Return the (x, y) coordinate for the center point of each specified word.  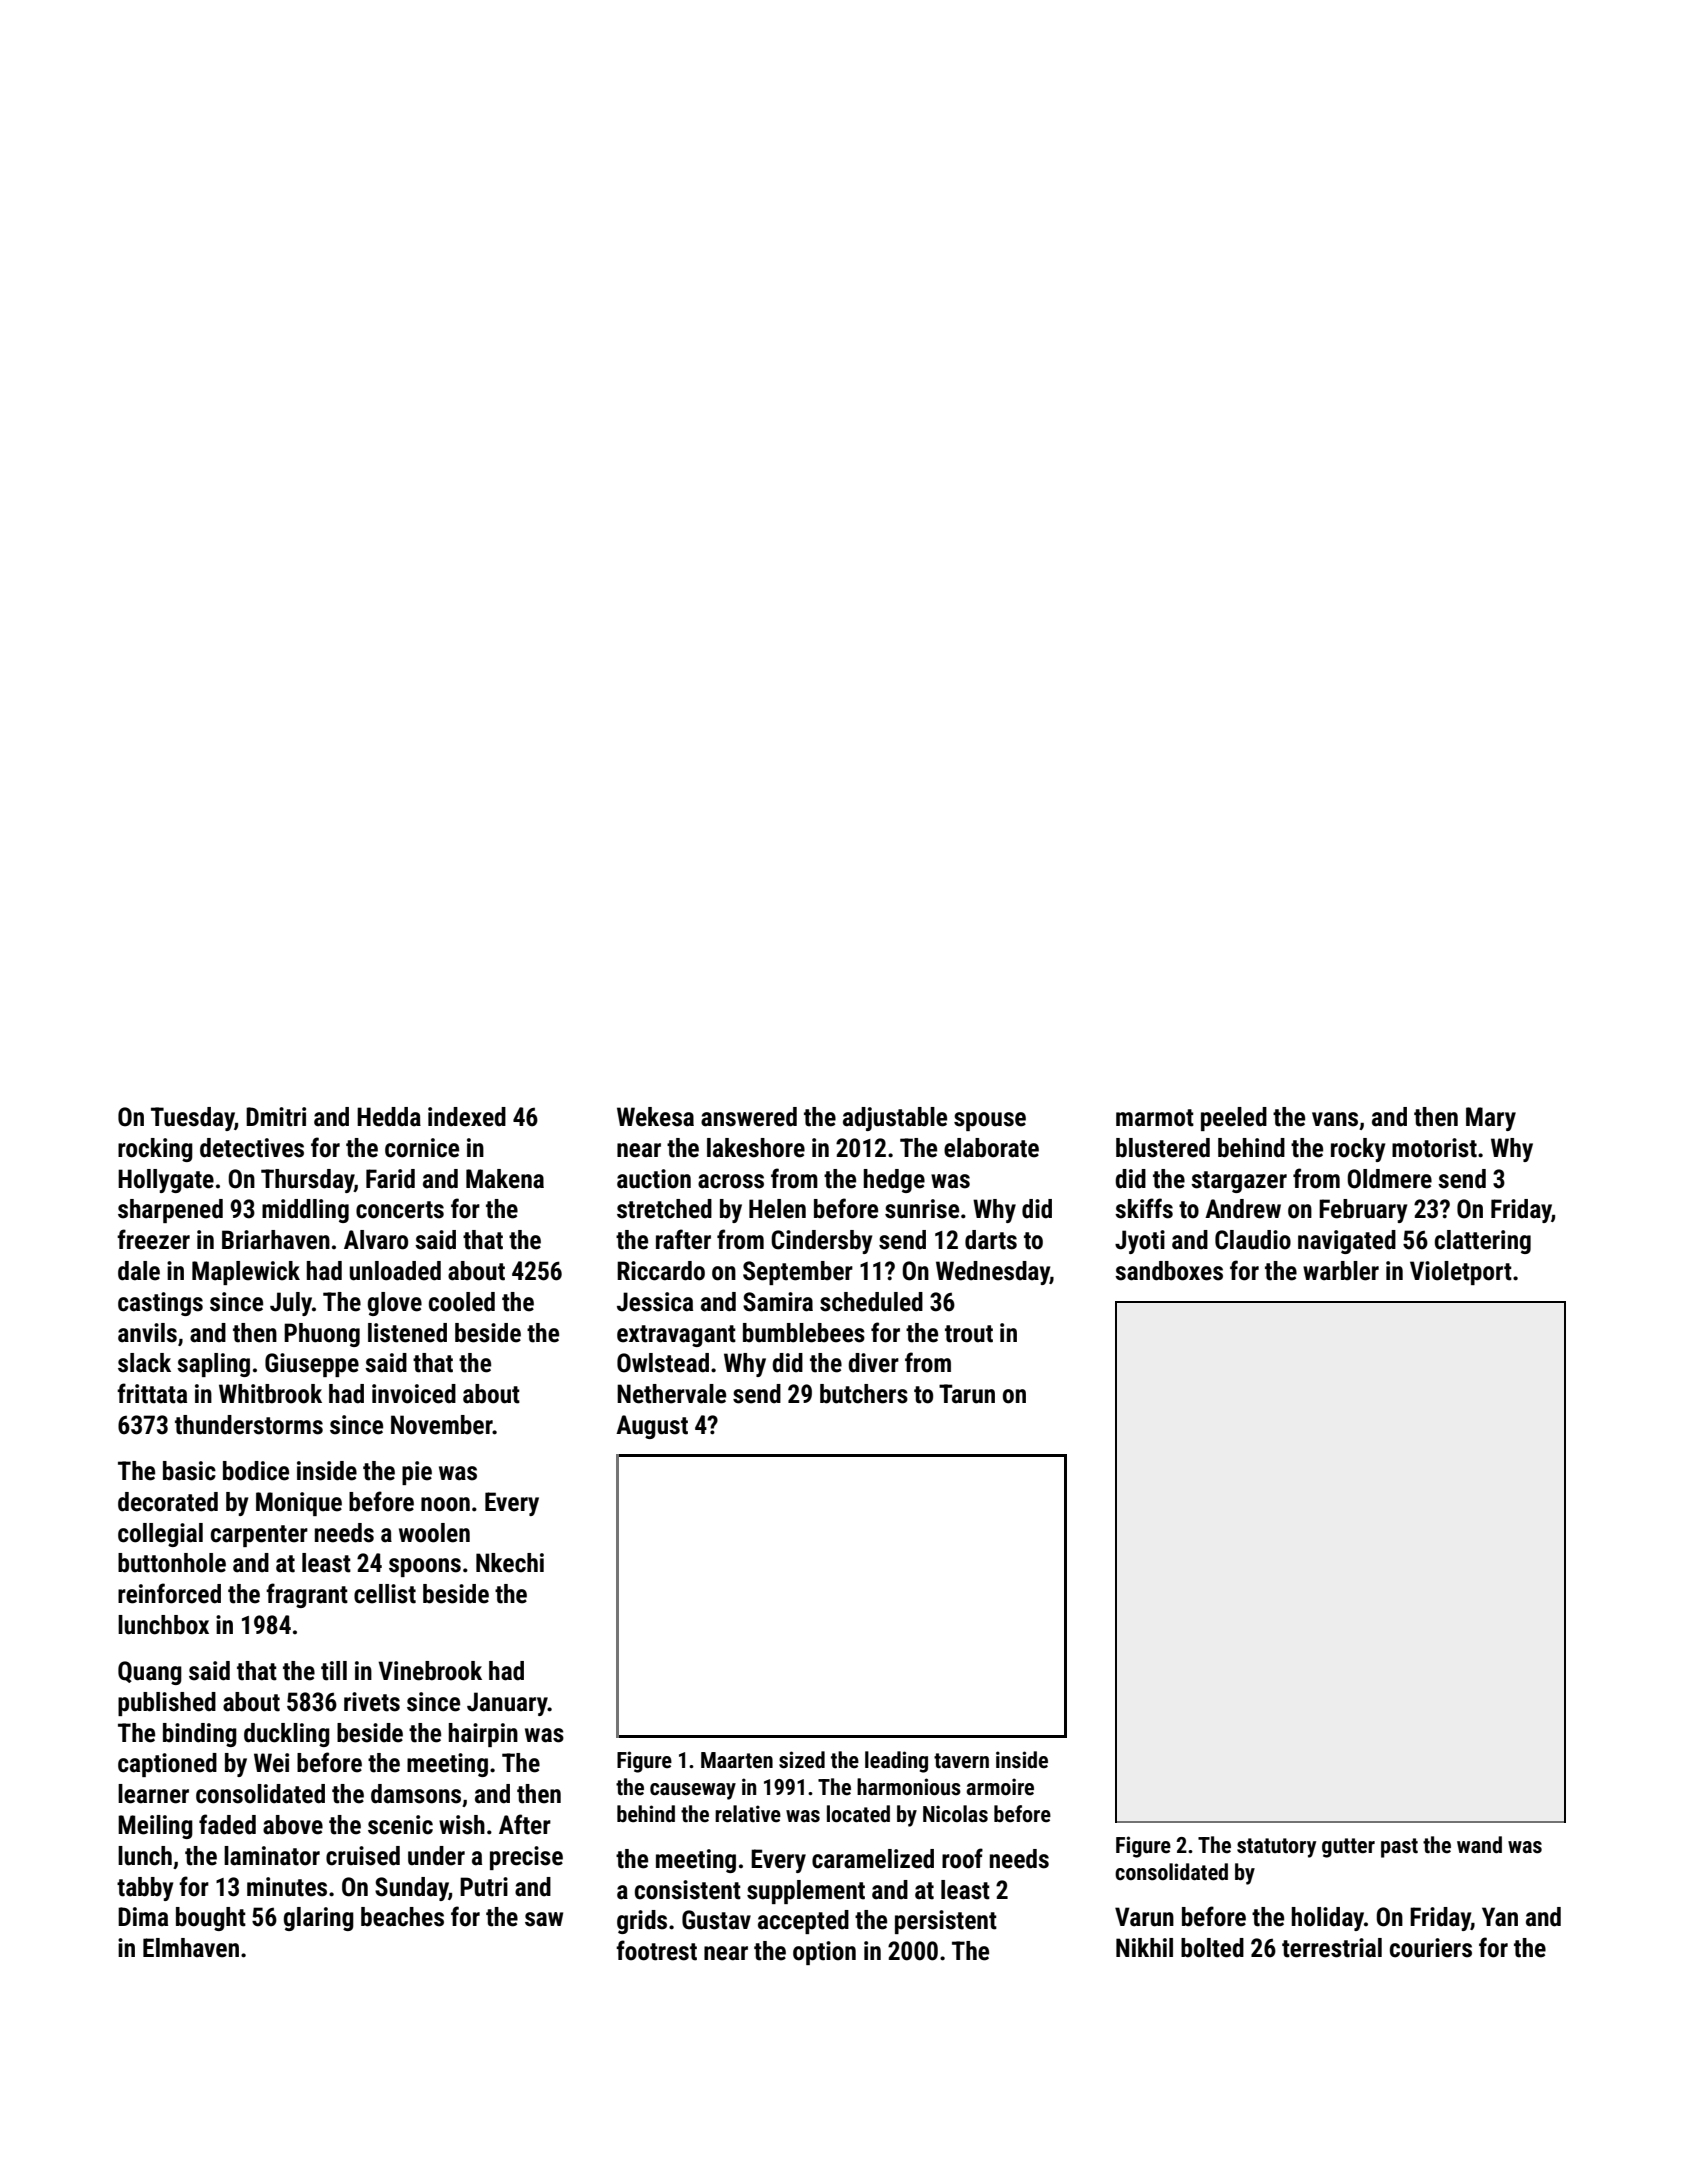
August (652, 1427)
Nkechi (510, 1563)
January (507, 1704)
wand (1479, 1845)
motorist (1434, 1148)
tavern (961, 1761)
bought (211, 1919)
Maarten (737, 1760)
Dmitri (276, 1117)
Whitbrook (270, 1394)
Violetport (1461, 1273)
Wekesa (655, 1117)
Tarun (967, 1394)
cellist (385, 1594)
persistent (946, 1922)
